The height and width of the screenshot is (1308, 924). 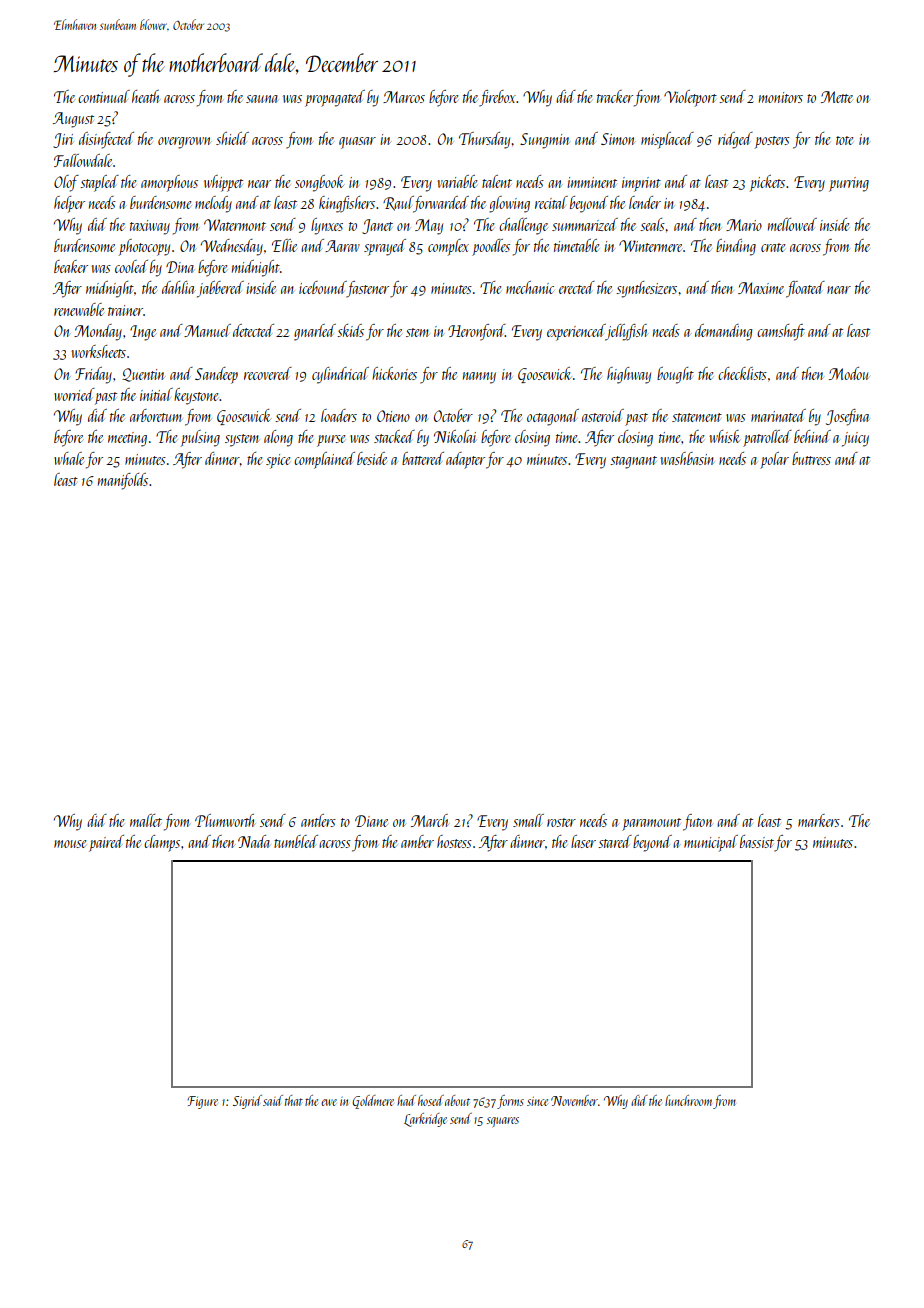 I want to click on washbasin, so click(x=687, y=458).
